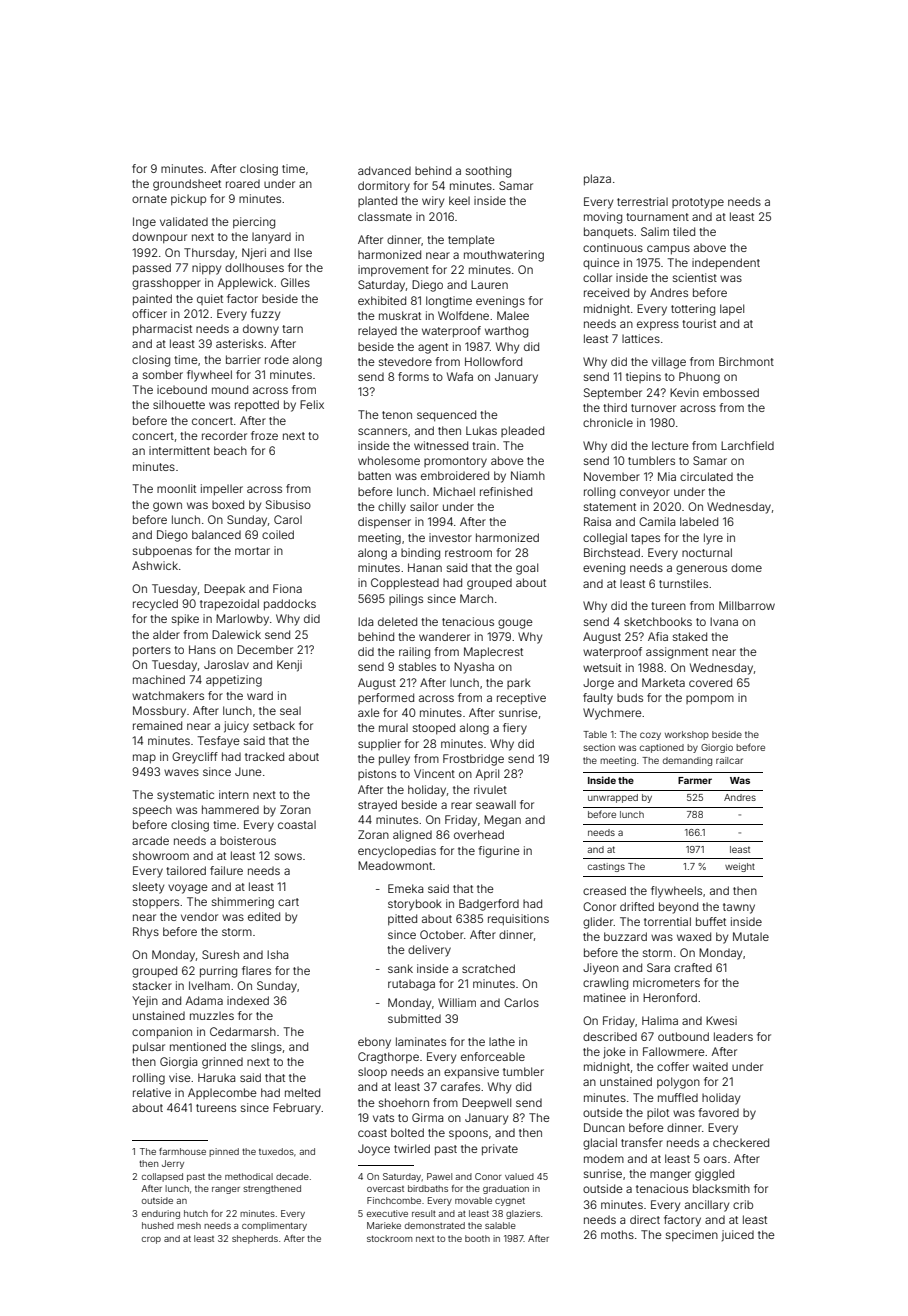  I want to click on checkered, so click(741, 1142).
